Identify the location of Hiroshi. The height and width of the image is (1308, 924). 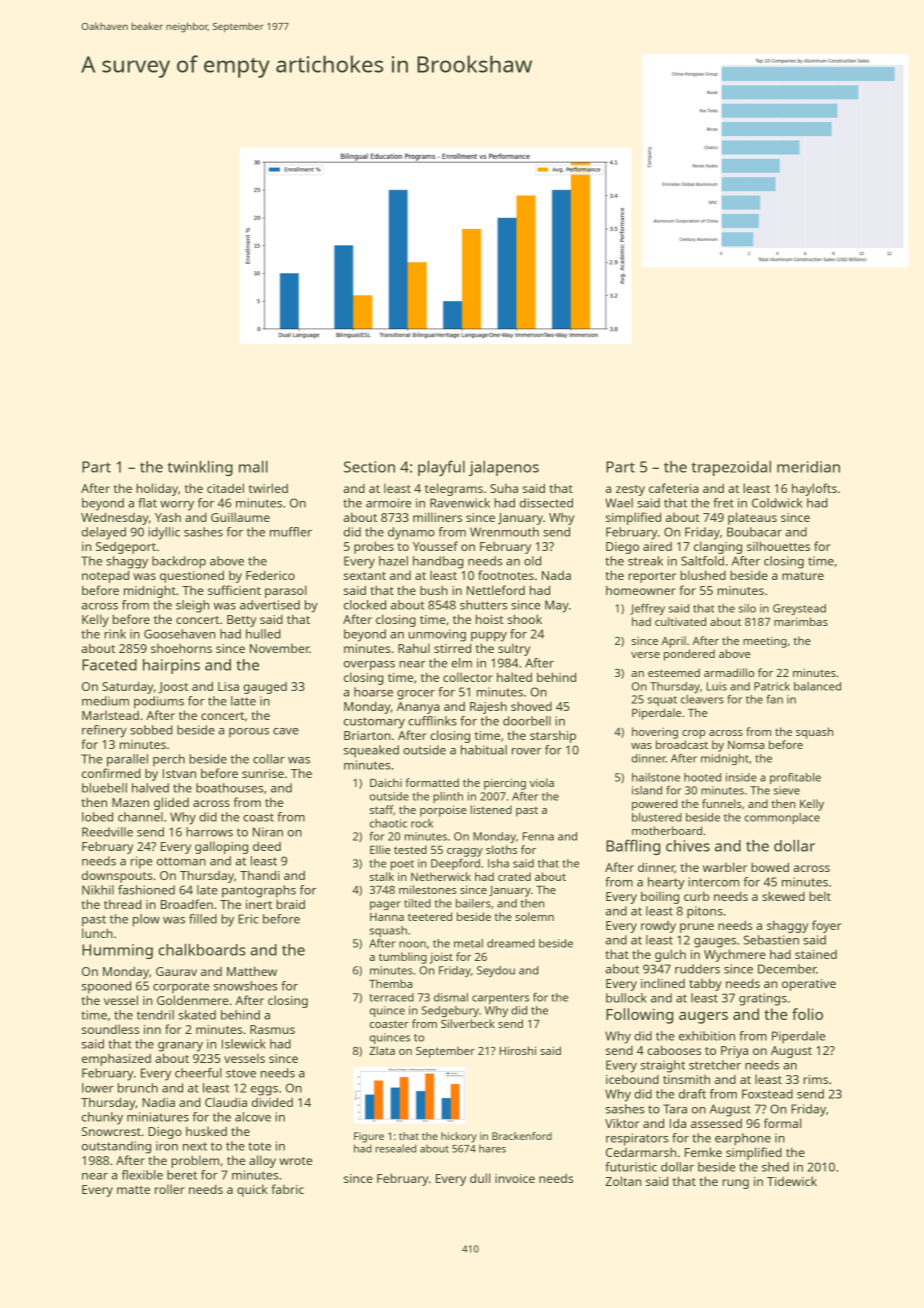
(518, 1050).
